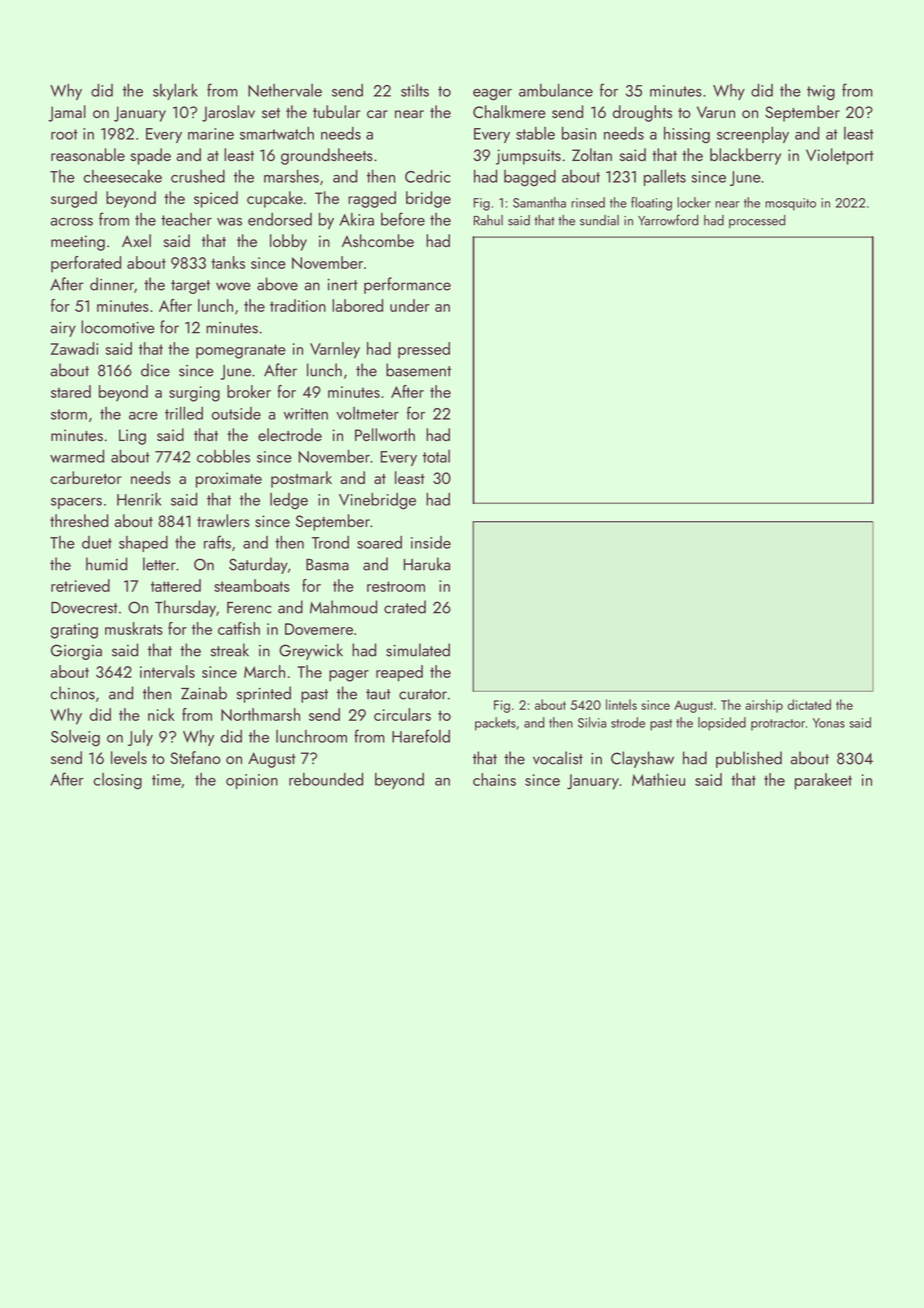 This page has height=1308, width=924. I want to click on pressed, so click(424, 350).
